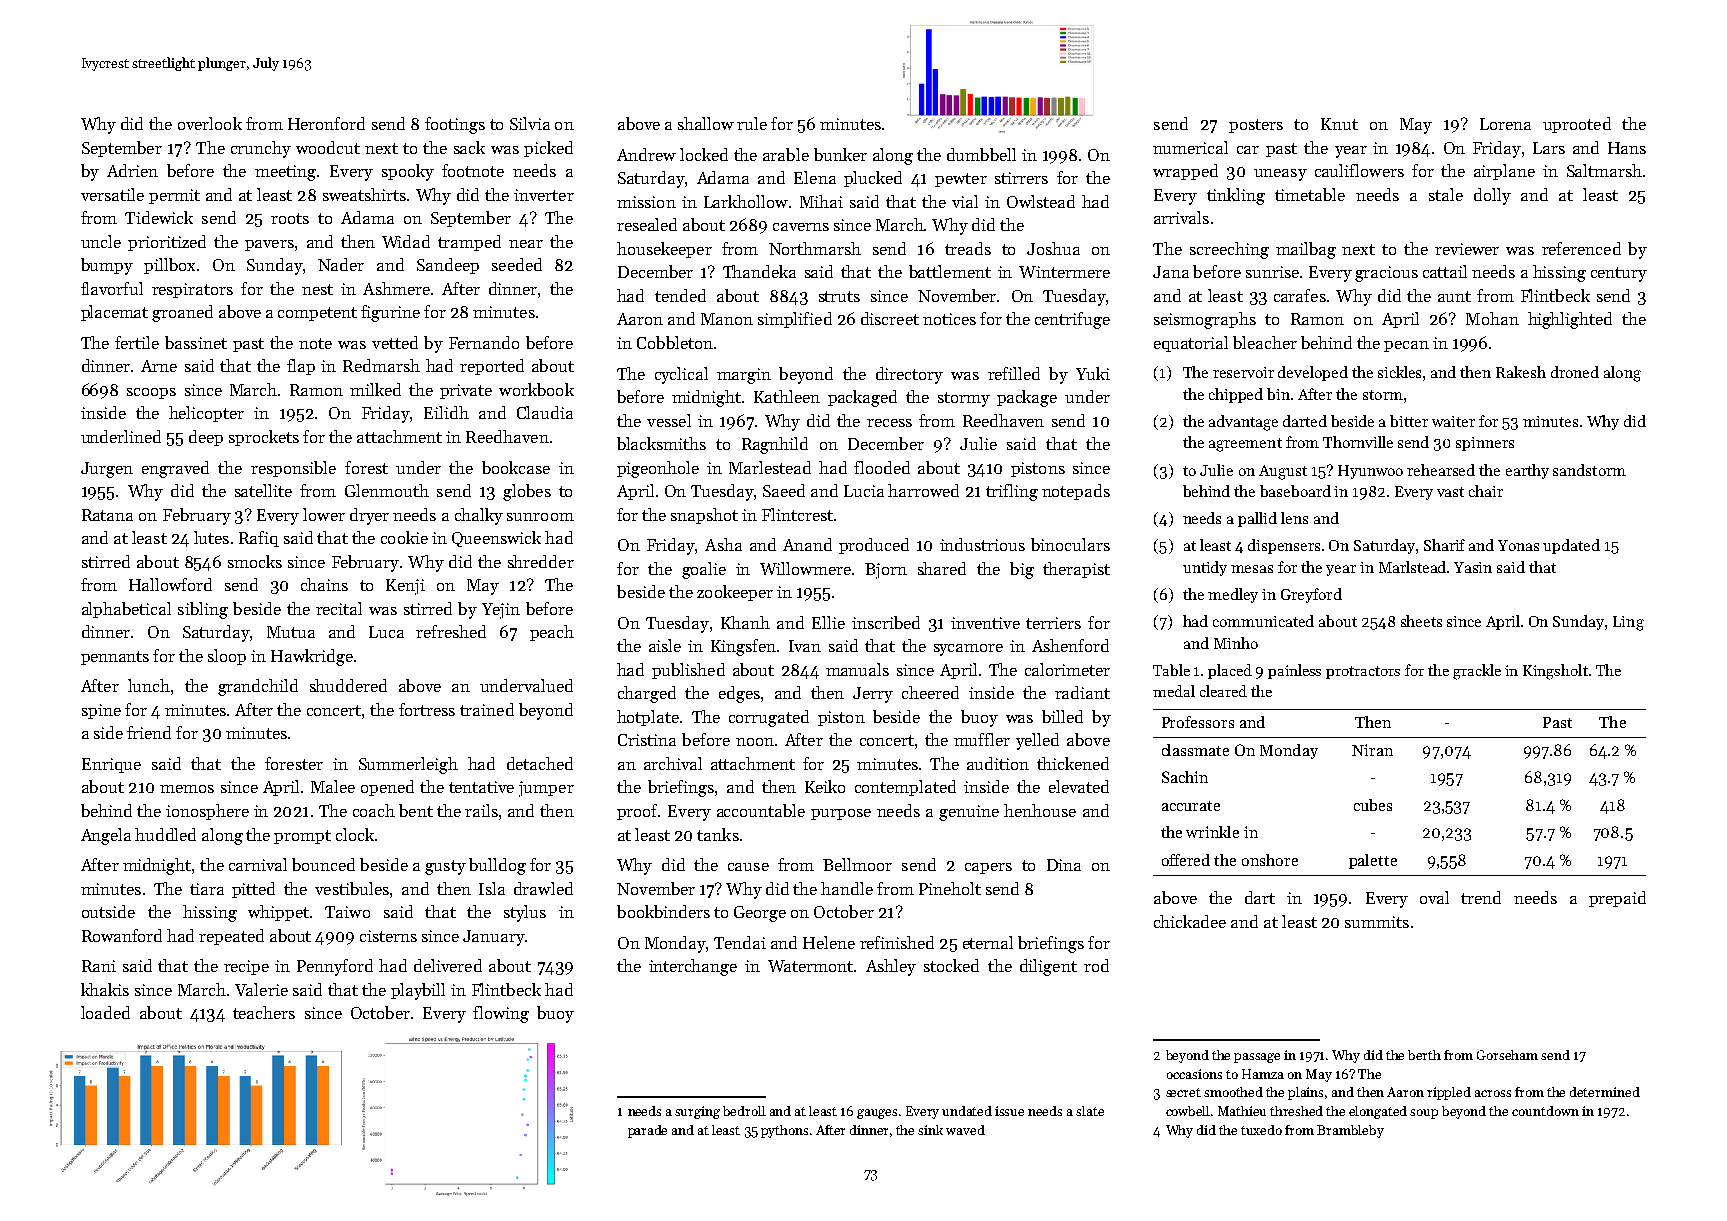 The width and height of the image is (1727, 1221). Describe the element at coordinates (829, 942) in the image. I see `Helene` at that location.
